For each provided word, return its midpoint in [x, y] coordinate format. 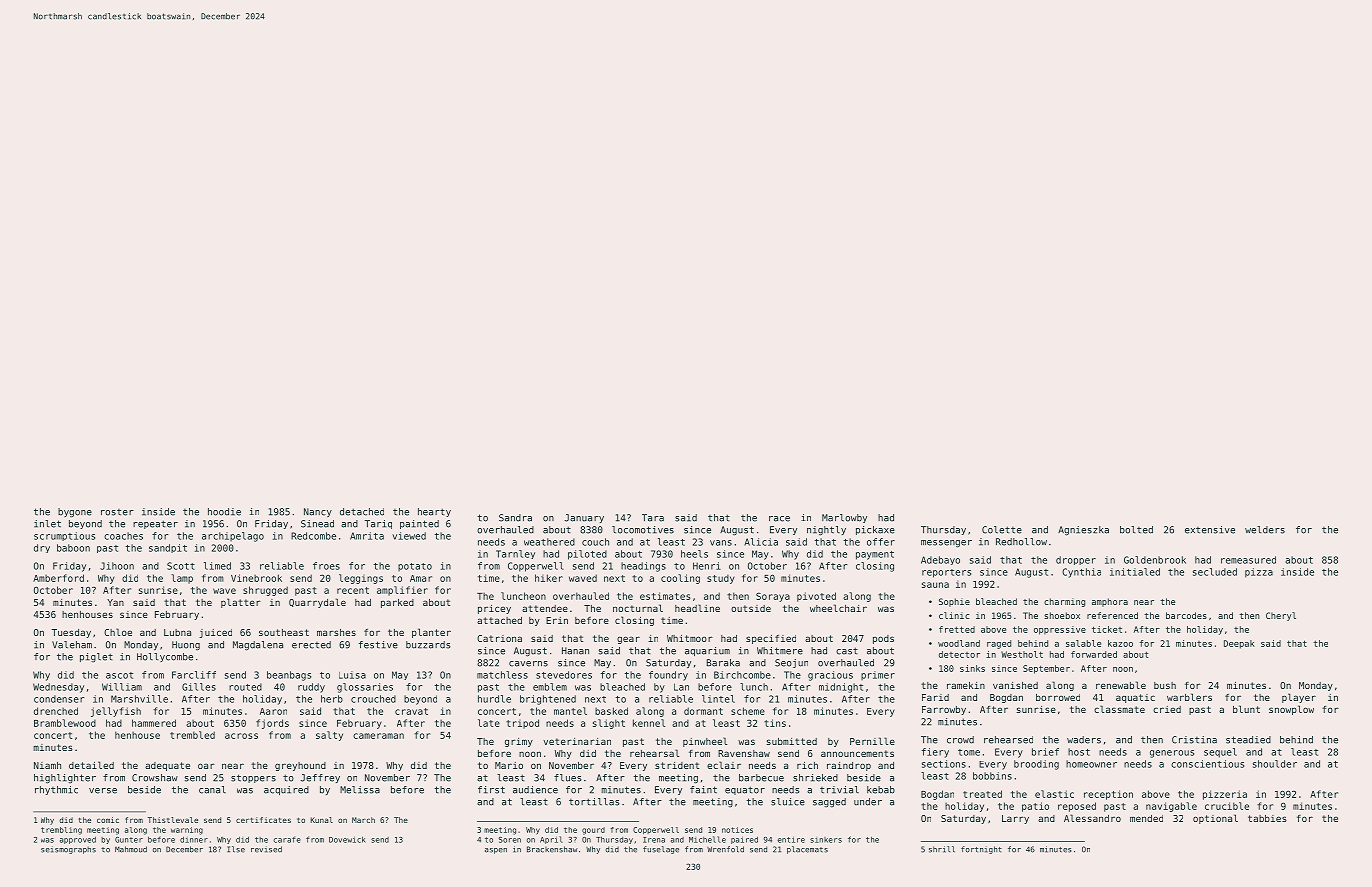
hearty [434, 512]
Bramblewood [65, 723]
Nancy [318, 512]
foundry [668, 676]
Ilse [236, 849]
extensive [1210, 530]
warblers [1189, 697]
